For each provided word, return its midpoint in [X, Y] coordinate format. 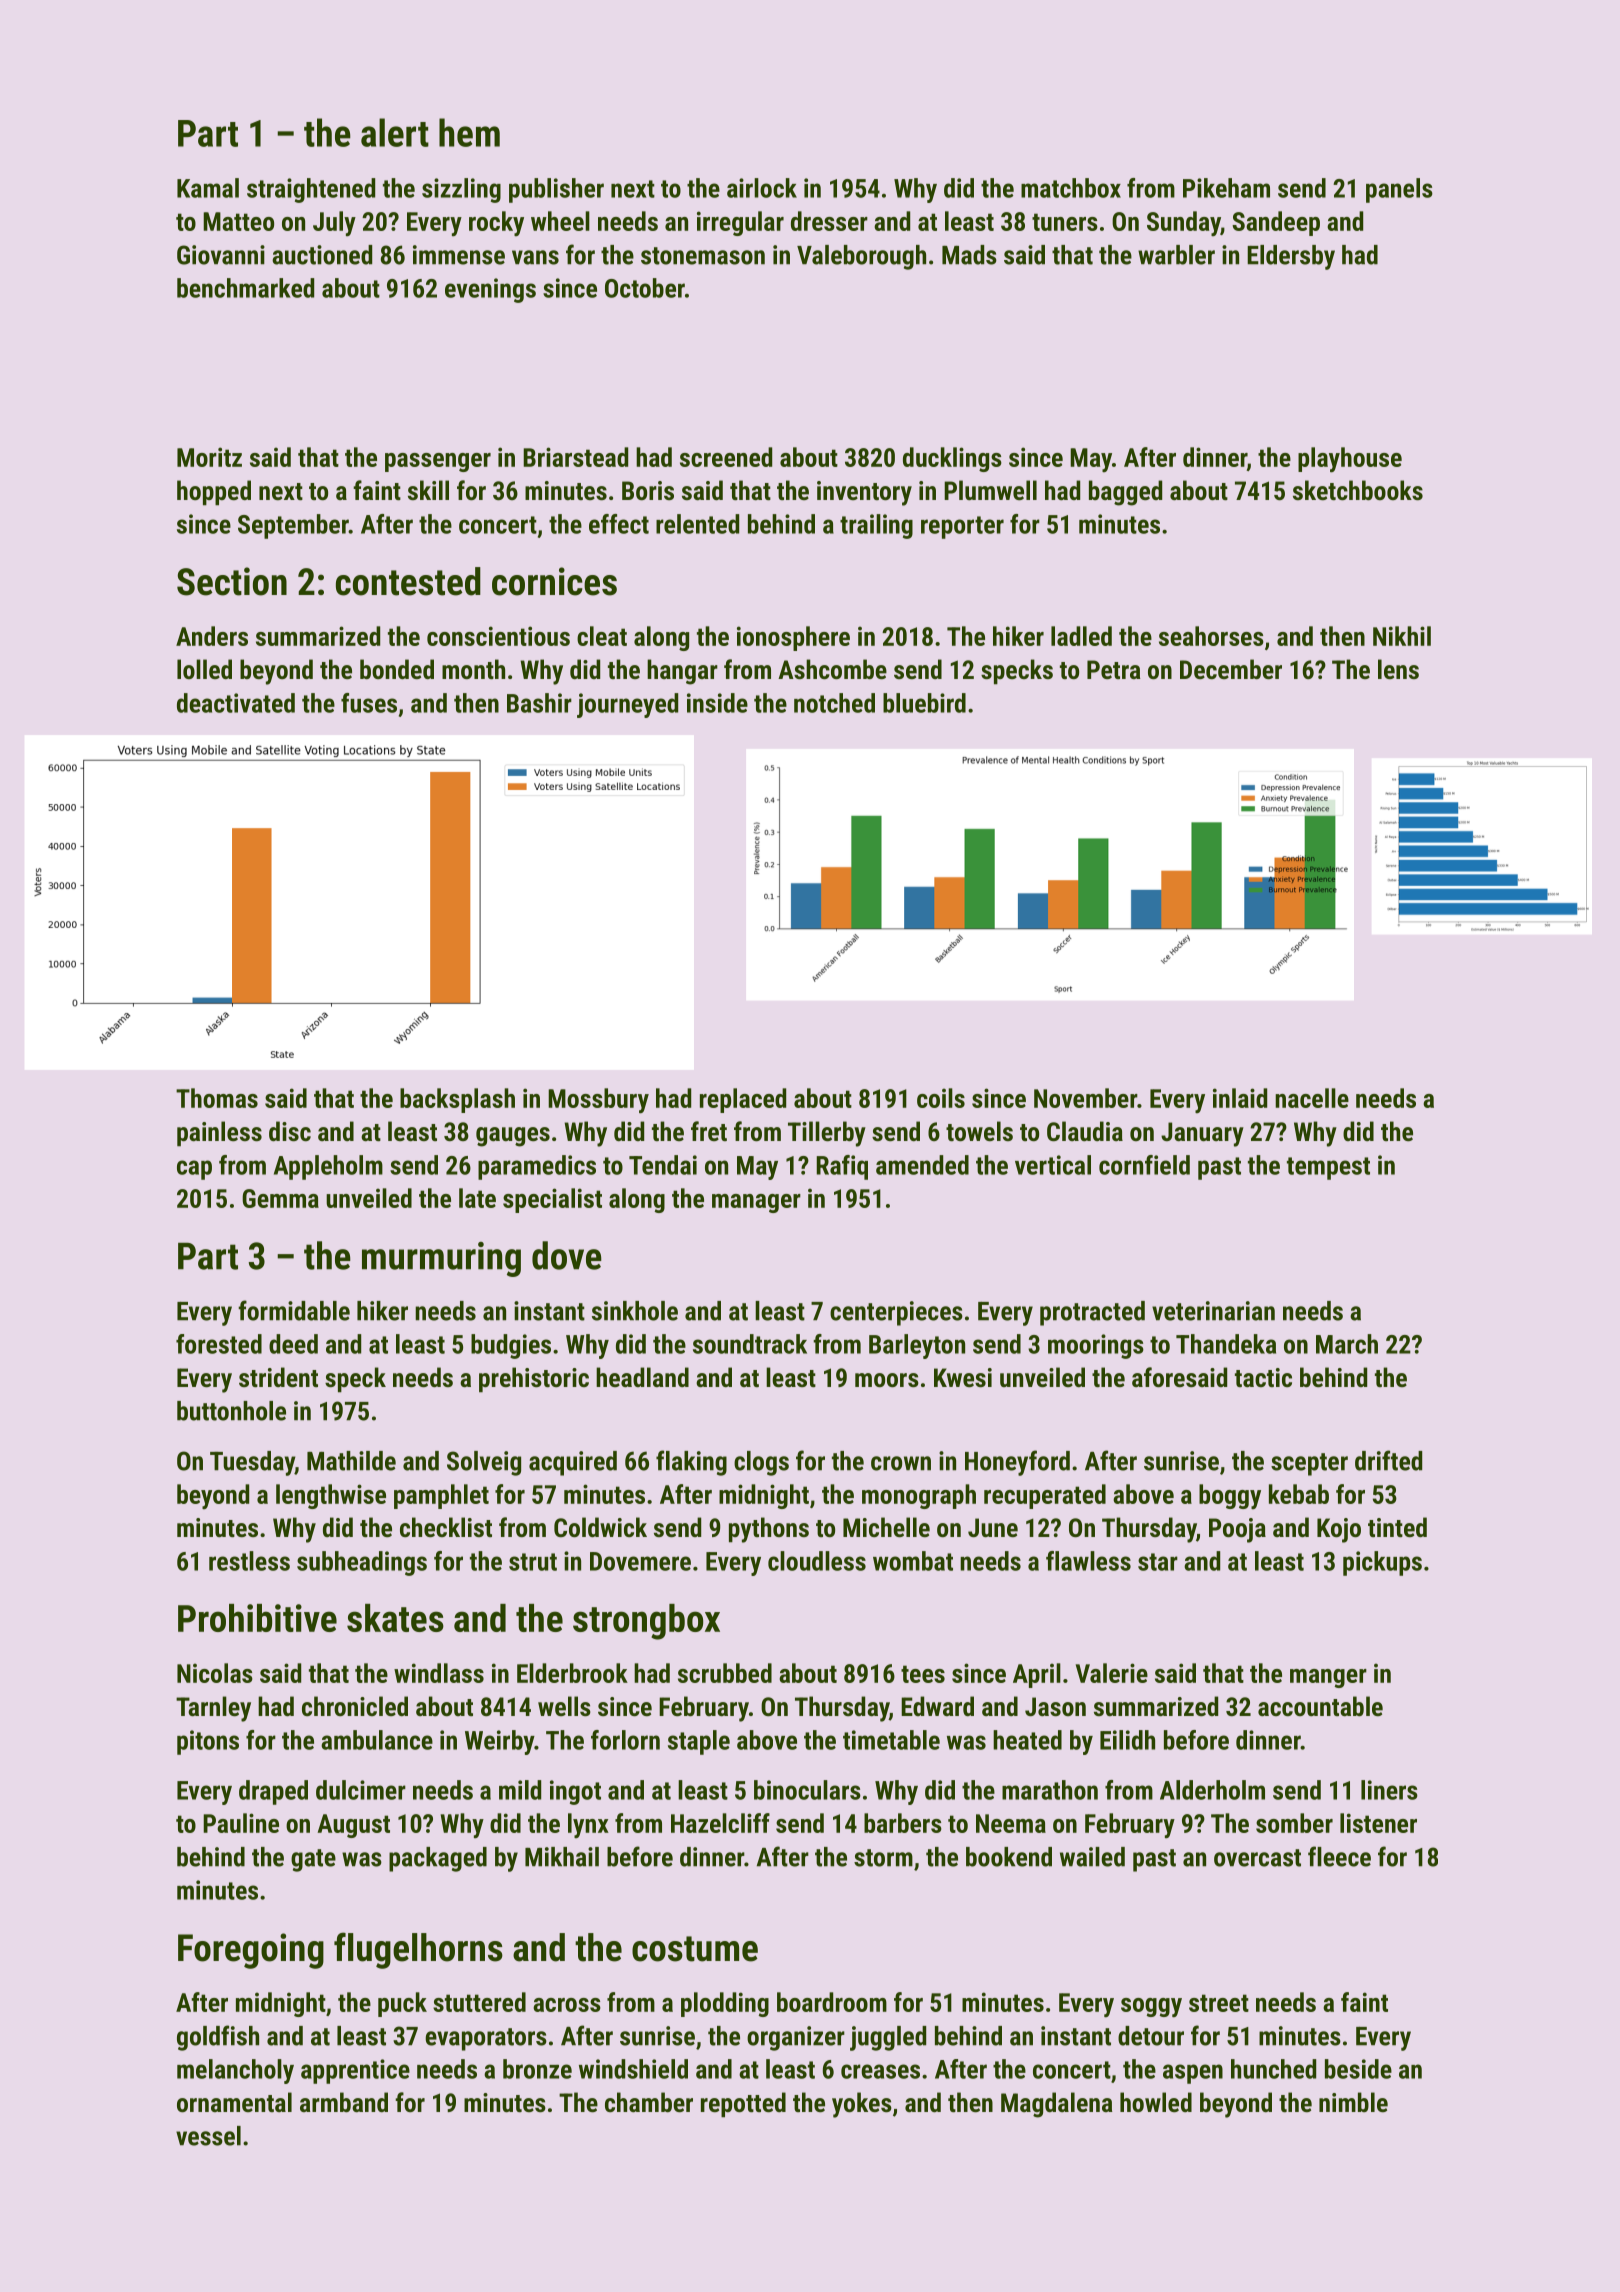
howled [1156, 2102]
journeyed [627, 705]
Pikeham [1226, 188]
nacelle [1312, 1098]
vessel [208, 2136]
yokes [862, 2105]
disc [290, 1131]
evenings [490, 290]
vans [535, 257]
